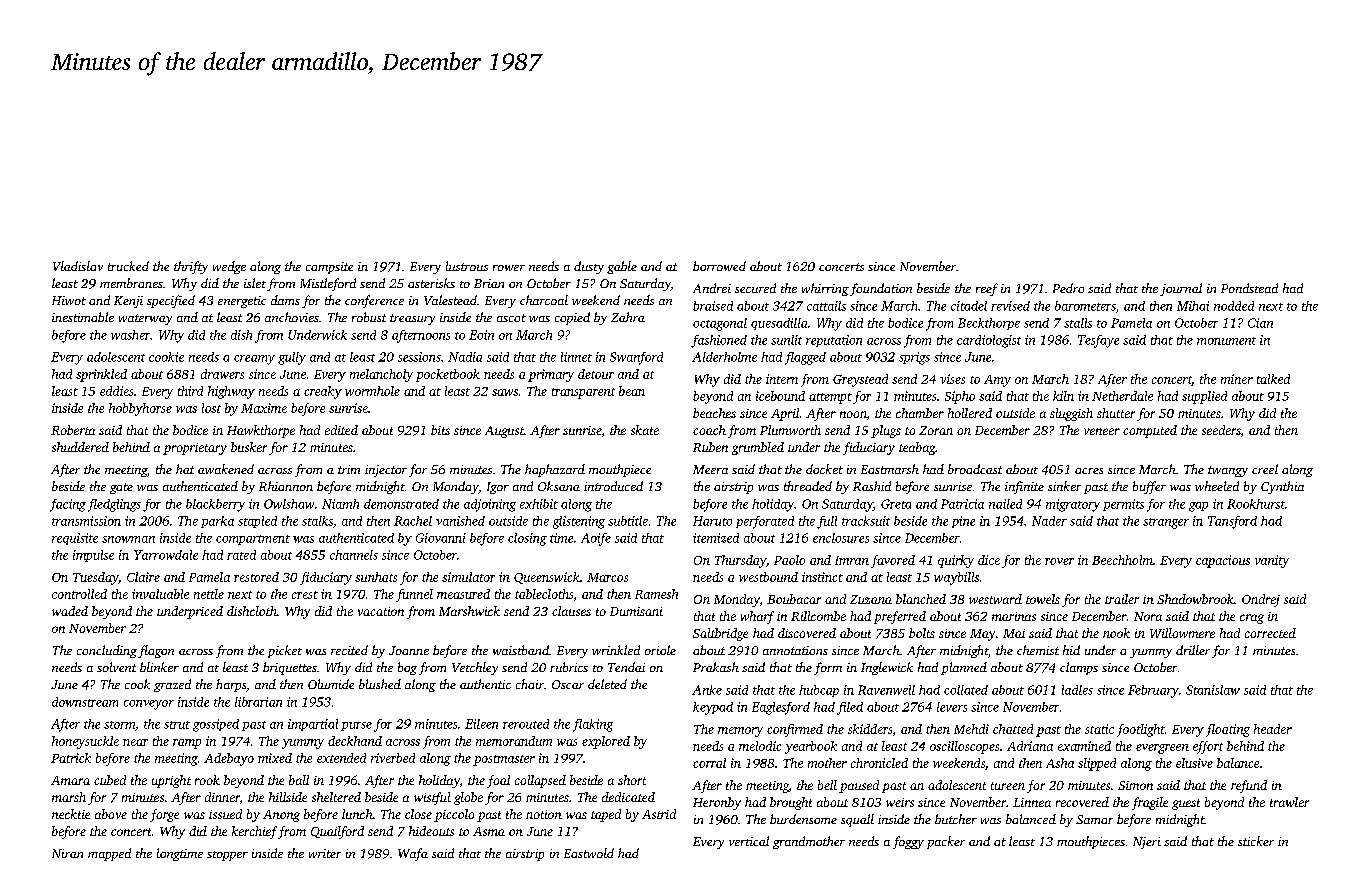  What do you see at coordinates (807, 633) in the document?
I see `discovered` at bounding box center [807, 633].
